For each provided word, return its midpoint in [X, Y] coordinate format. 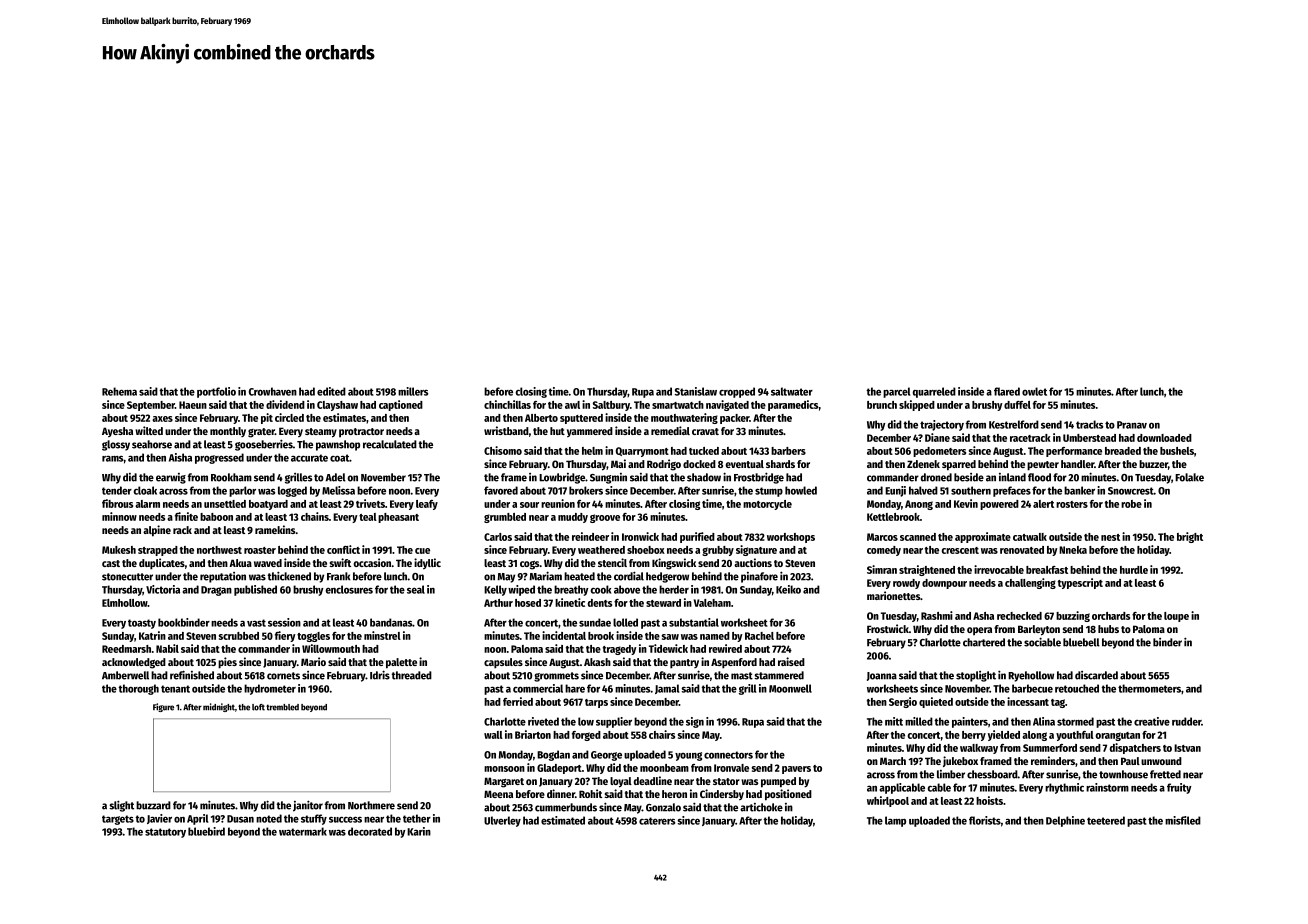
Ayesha [117, 432]
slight [121, 806]
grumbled [505, 518]
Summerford [1050, 748]
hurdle [1134, 570]
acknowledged [134, 663]
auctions [753, 562]
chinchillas [507, 404]
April [197, 819]
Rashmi [937, 615]
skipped [917, 405]
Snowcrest [1131, 491]
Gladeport [559, 769]
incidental [564, 635]
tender [117, 490]
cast [111, 563]
